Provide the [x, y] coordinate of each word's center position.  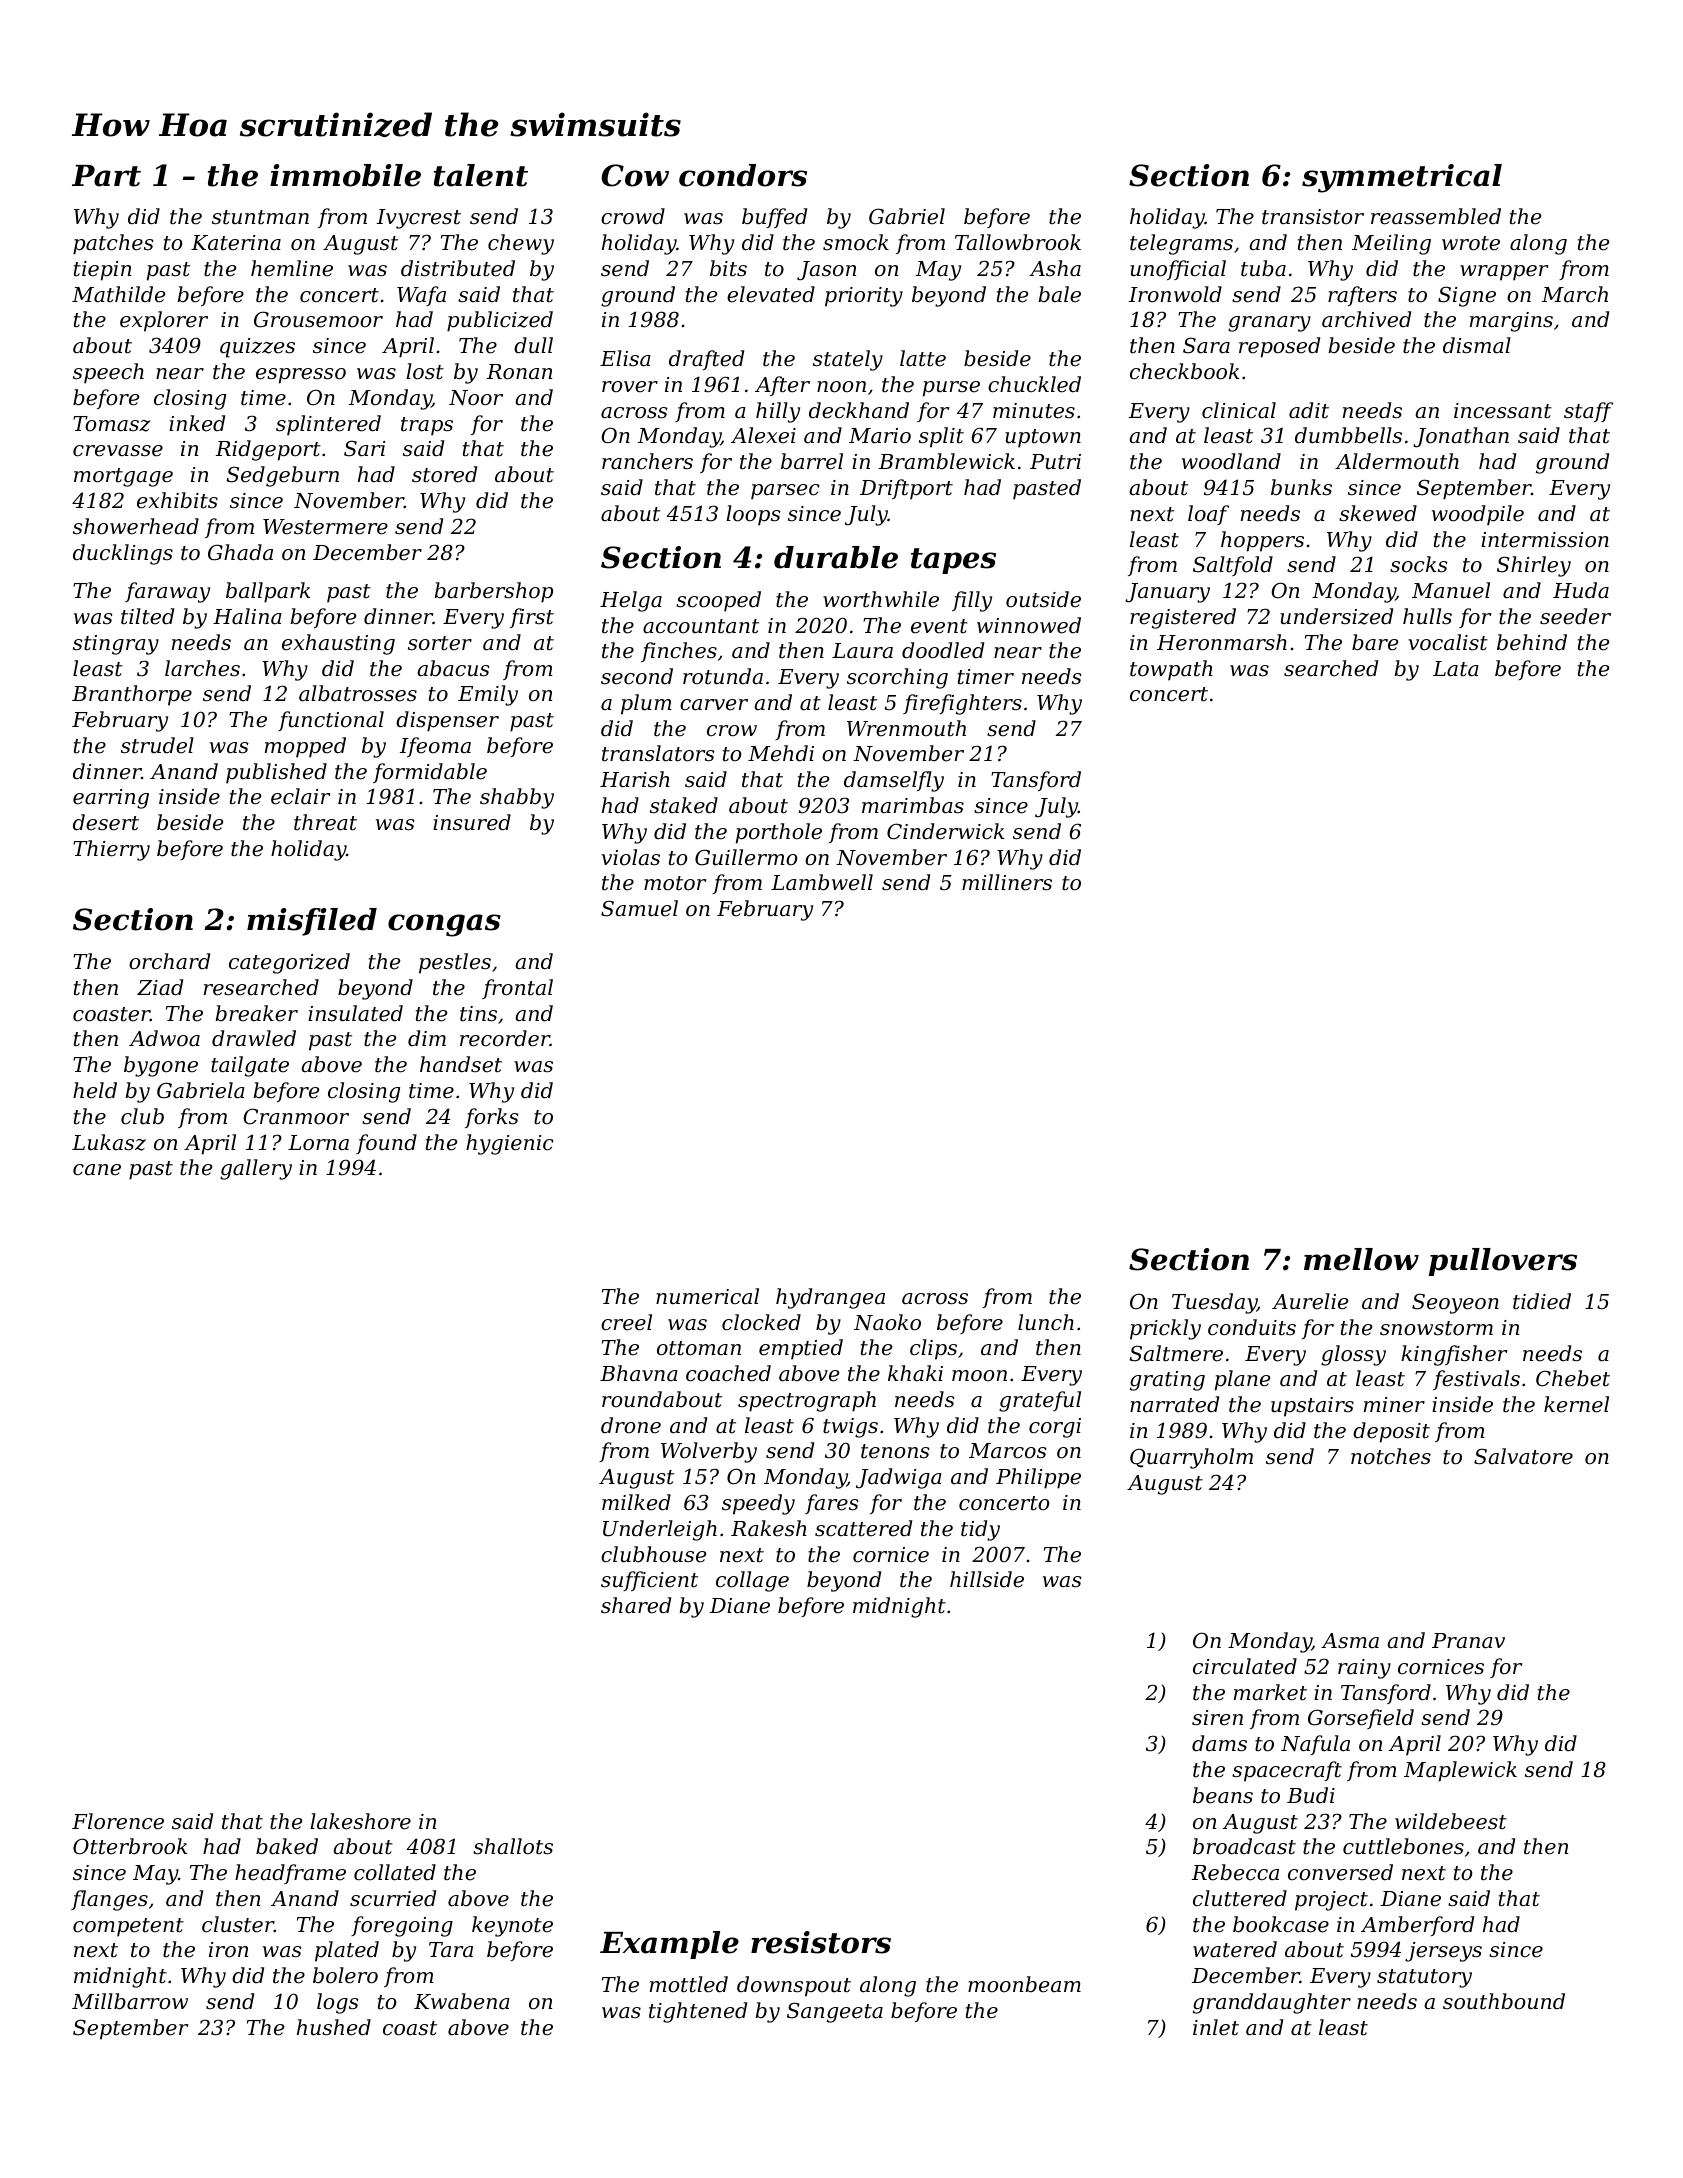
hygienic [510, 1144]
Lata [1456, 669]
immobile [345, 175]
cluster [238, 1924]
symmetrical [1402, 178]
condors [743, 175]
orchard [169, 961]
